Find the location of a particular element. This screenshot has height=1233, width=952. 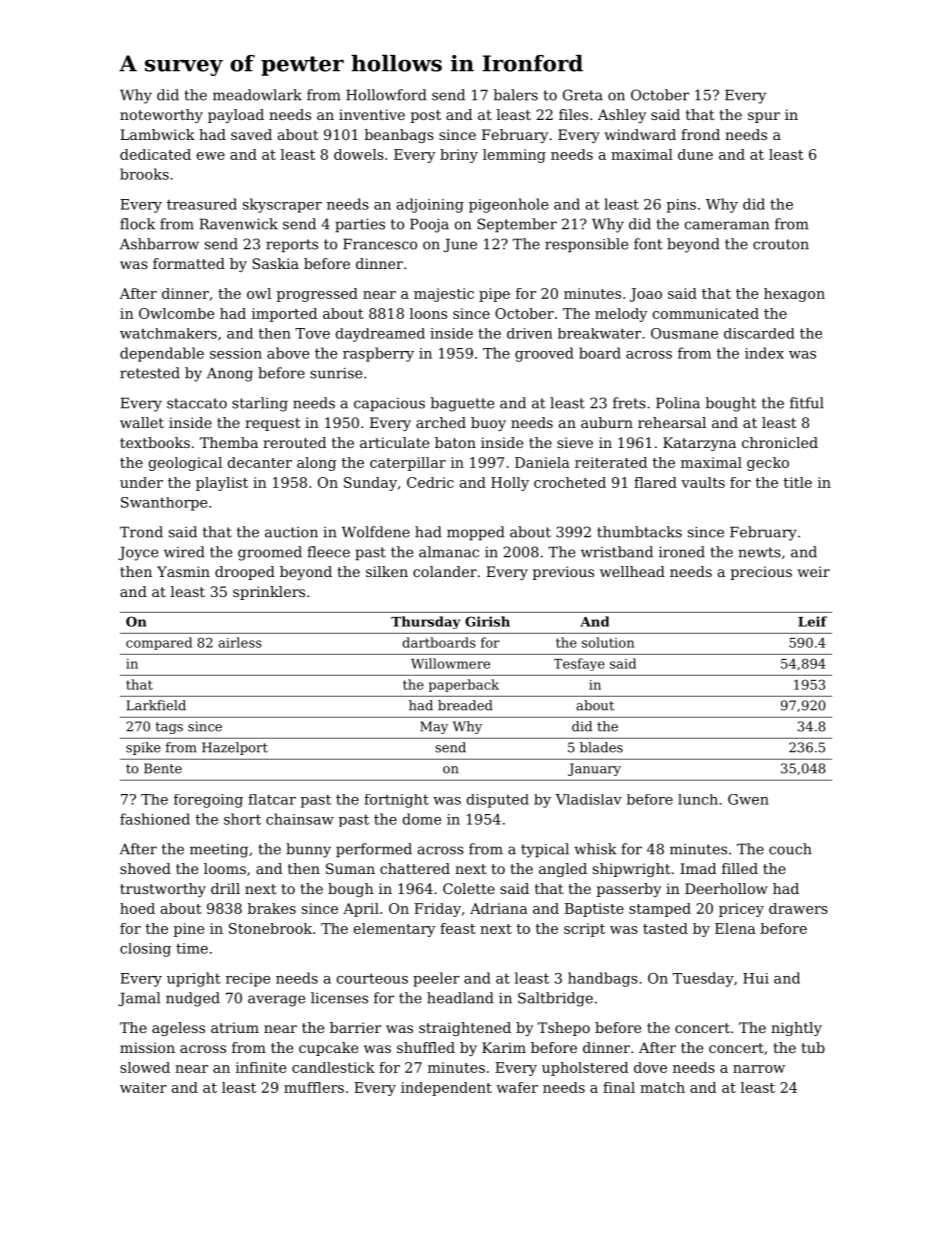

Joyce is located at coordinates (138, 553).
